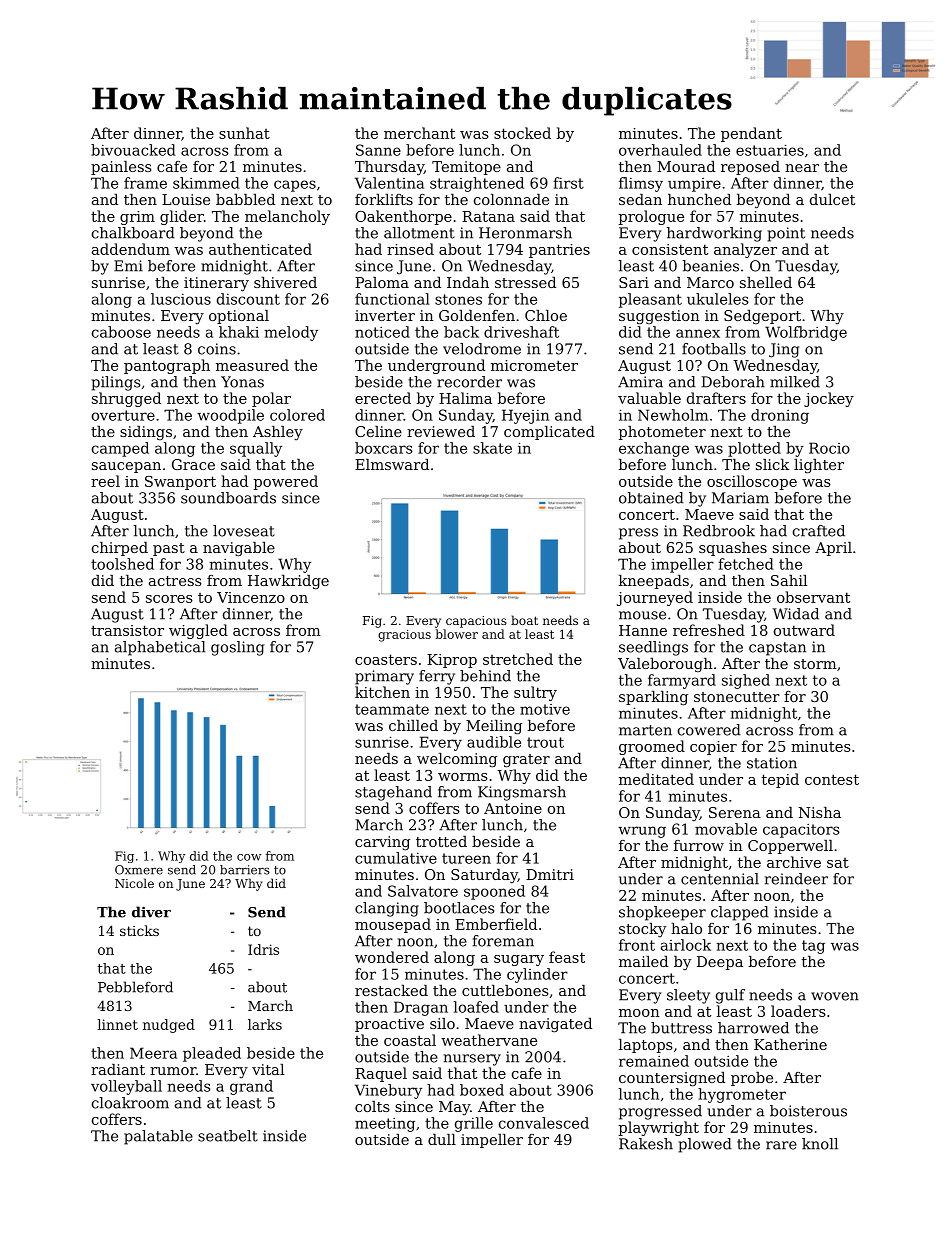 The width and height of the screenshot is (952, 1233). Describe the element at coordinates (525, 416) in the screenshot. I see `Hyejin` at that location.
